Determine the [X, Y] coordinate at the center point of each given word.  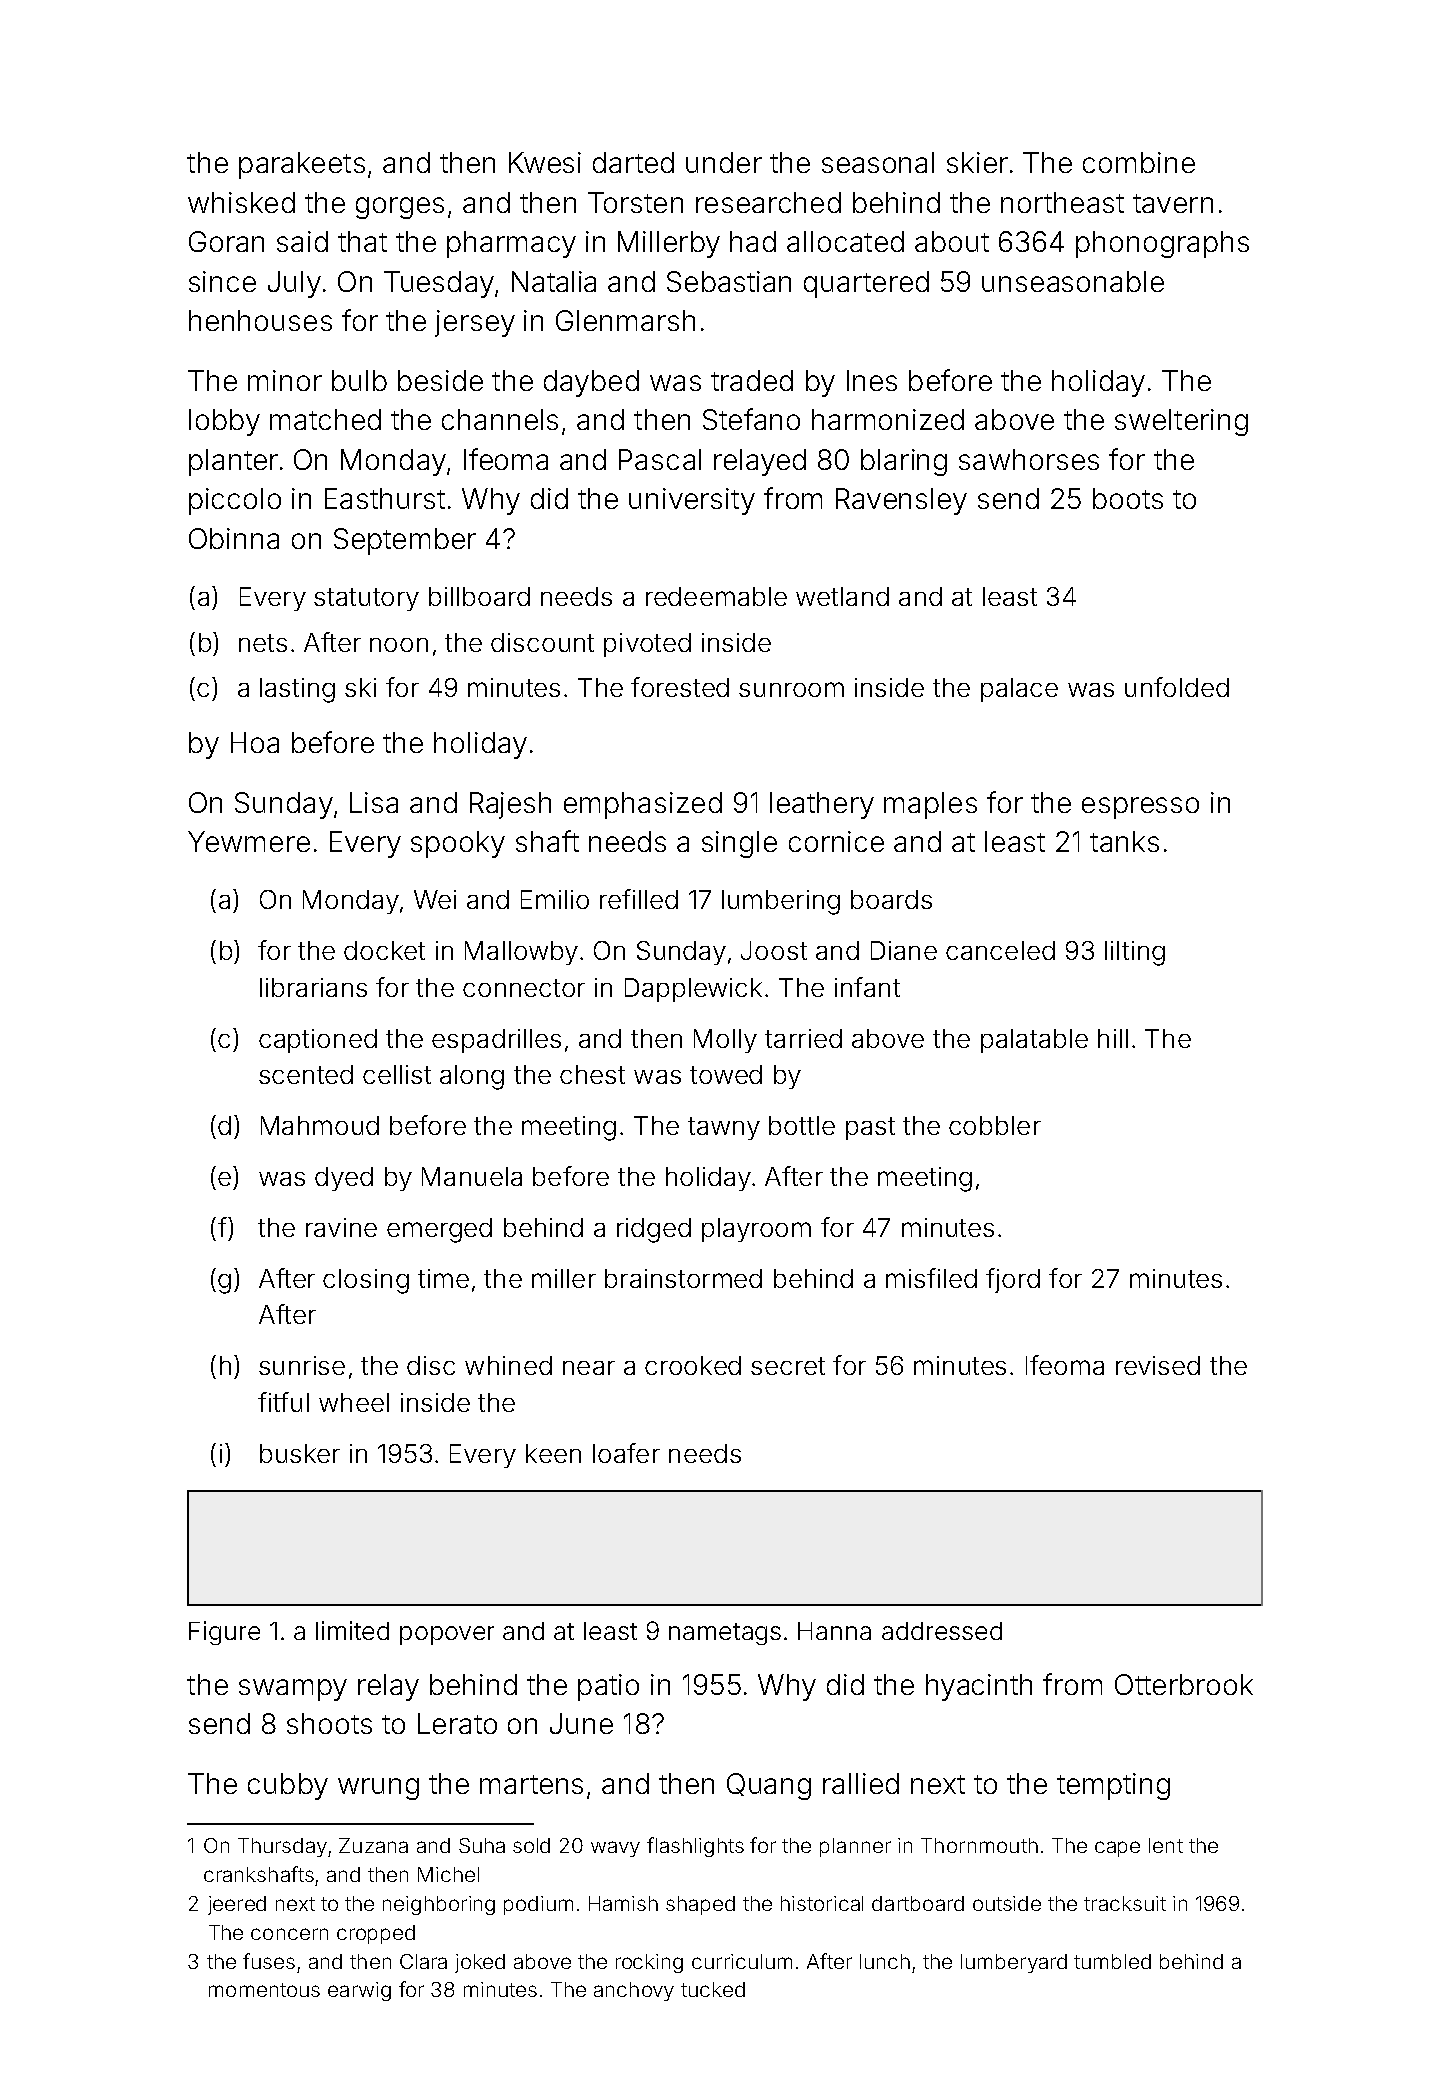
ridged [654, 1230]
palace [1019, 690]
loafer [626, 1453]
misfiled [931, 1278]
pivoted [647, 645]
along [472, 1077]
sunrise [302, 1365]
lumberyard [1014, 1963]
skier [977, 162]
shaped [700, 1905]
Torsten [635, 202]
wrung [378, 1789]
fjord [1013, 1280]
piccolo [235, 501]
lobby [224, 422]
